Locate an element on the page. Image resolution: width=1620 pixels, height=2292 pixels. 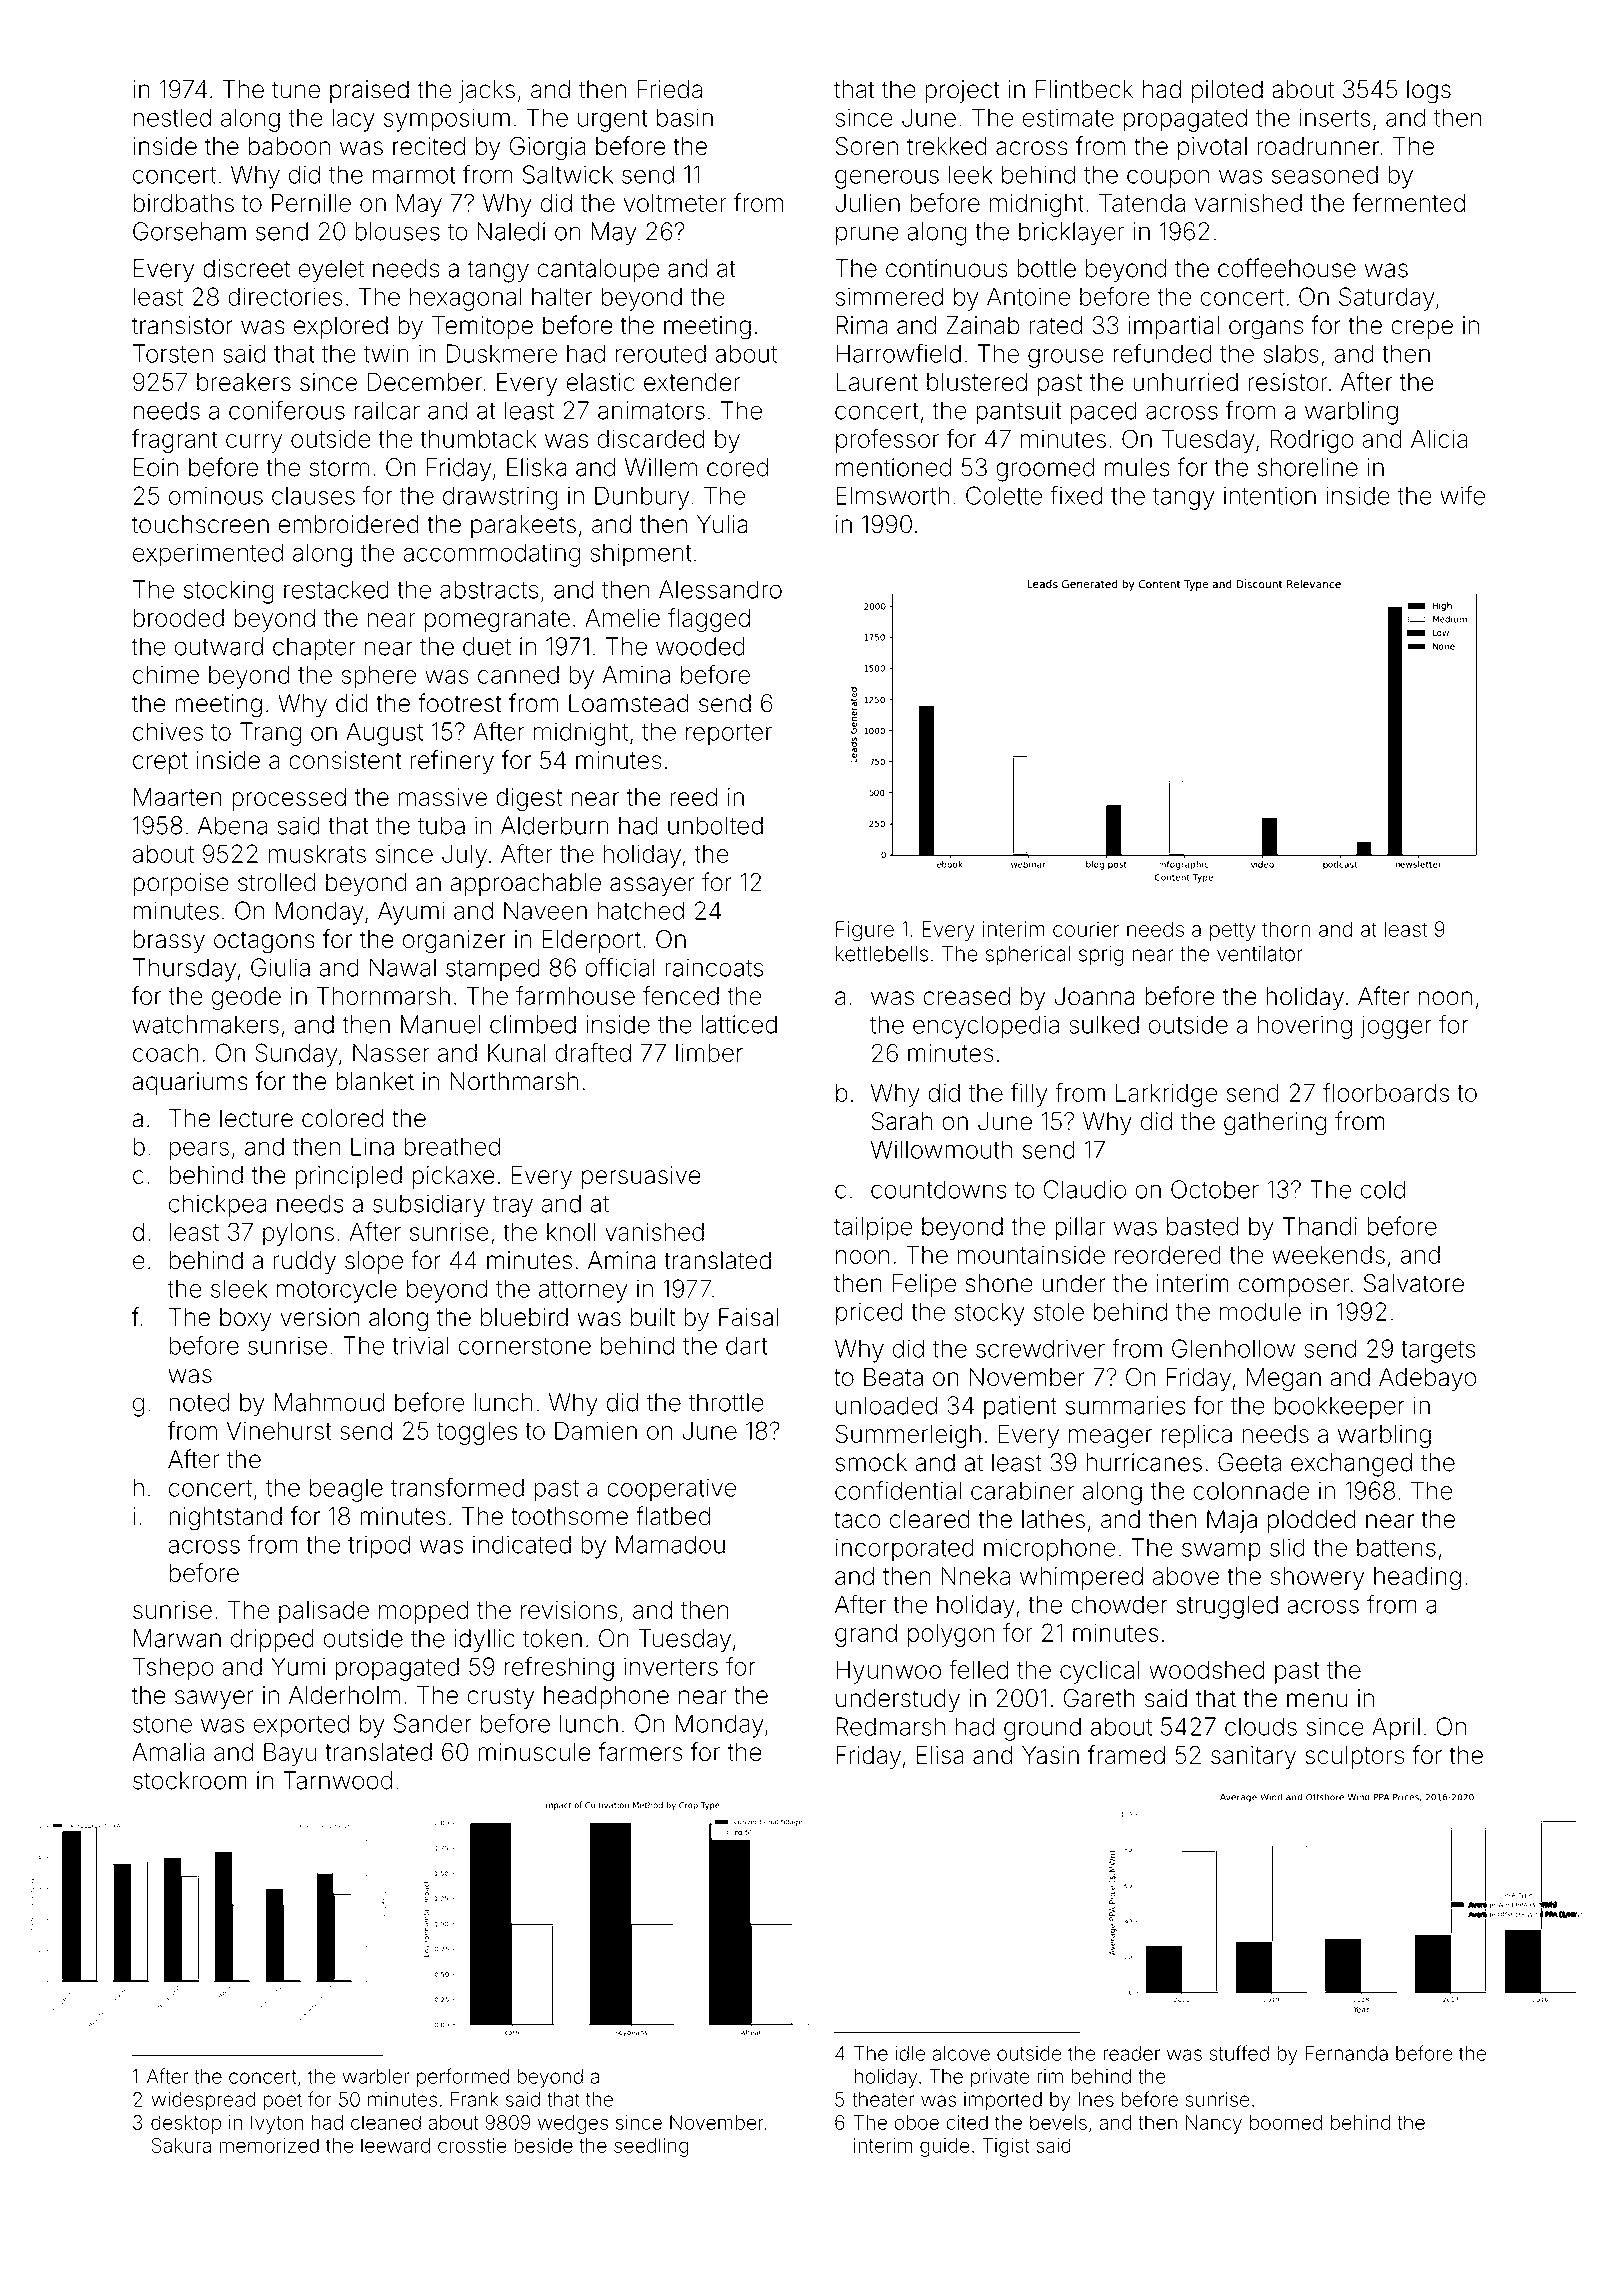
desktop is located at coordinates (186, 2124).
